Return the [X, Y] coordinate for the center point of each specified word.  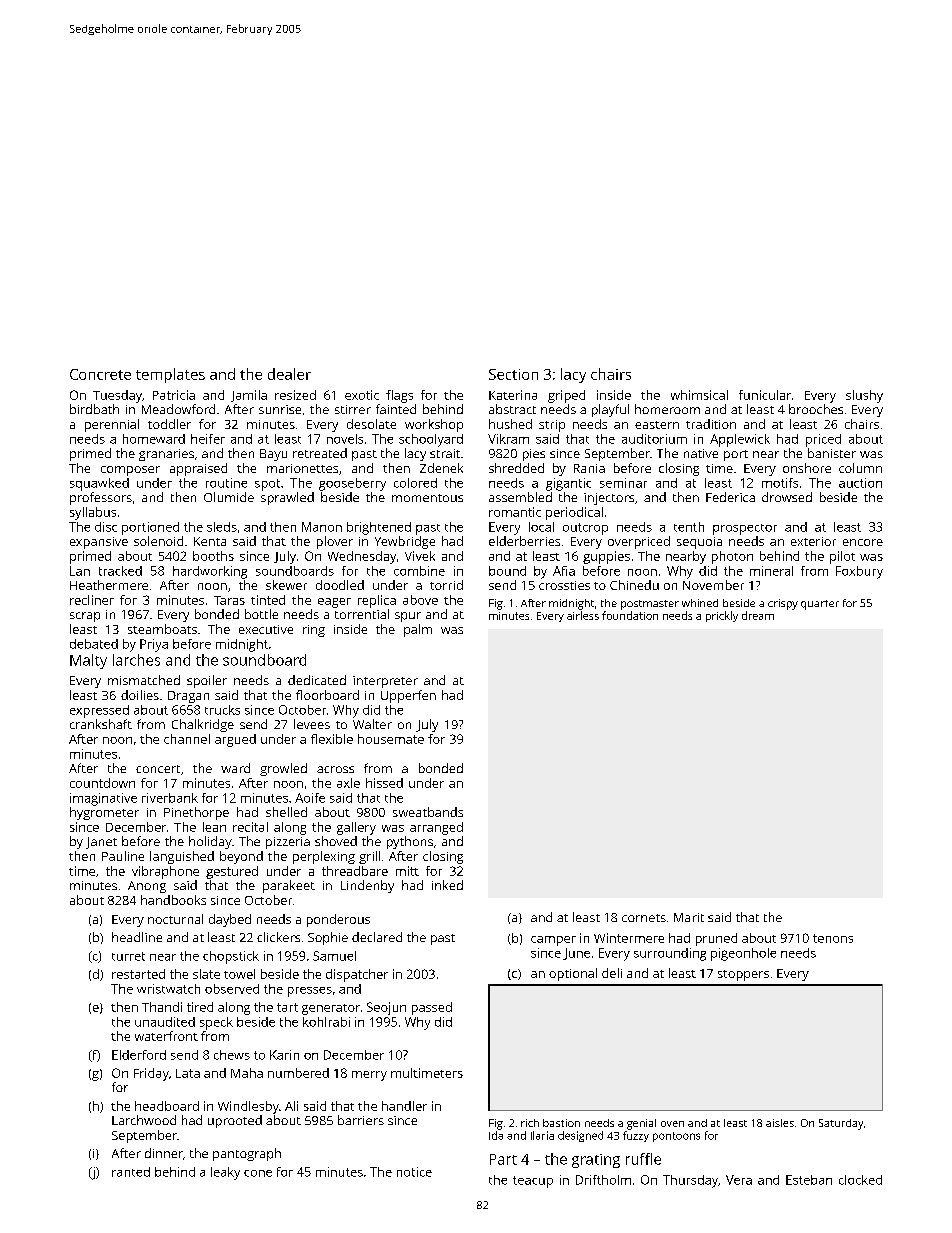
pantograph [247, 1154]
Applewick [740, 440]
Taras [229, 600]
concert [158, 769]
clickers [278, 937]
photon [732, 557]
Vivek [420, 556]
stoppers [743, 975]
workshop [434, 425]
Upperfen [408, 696]
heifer [208, 439]
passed [432, 1008]
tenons [833, 938]
